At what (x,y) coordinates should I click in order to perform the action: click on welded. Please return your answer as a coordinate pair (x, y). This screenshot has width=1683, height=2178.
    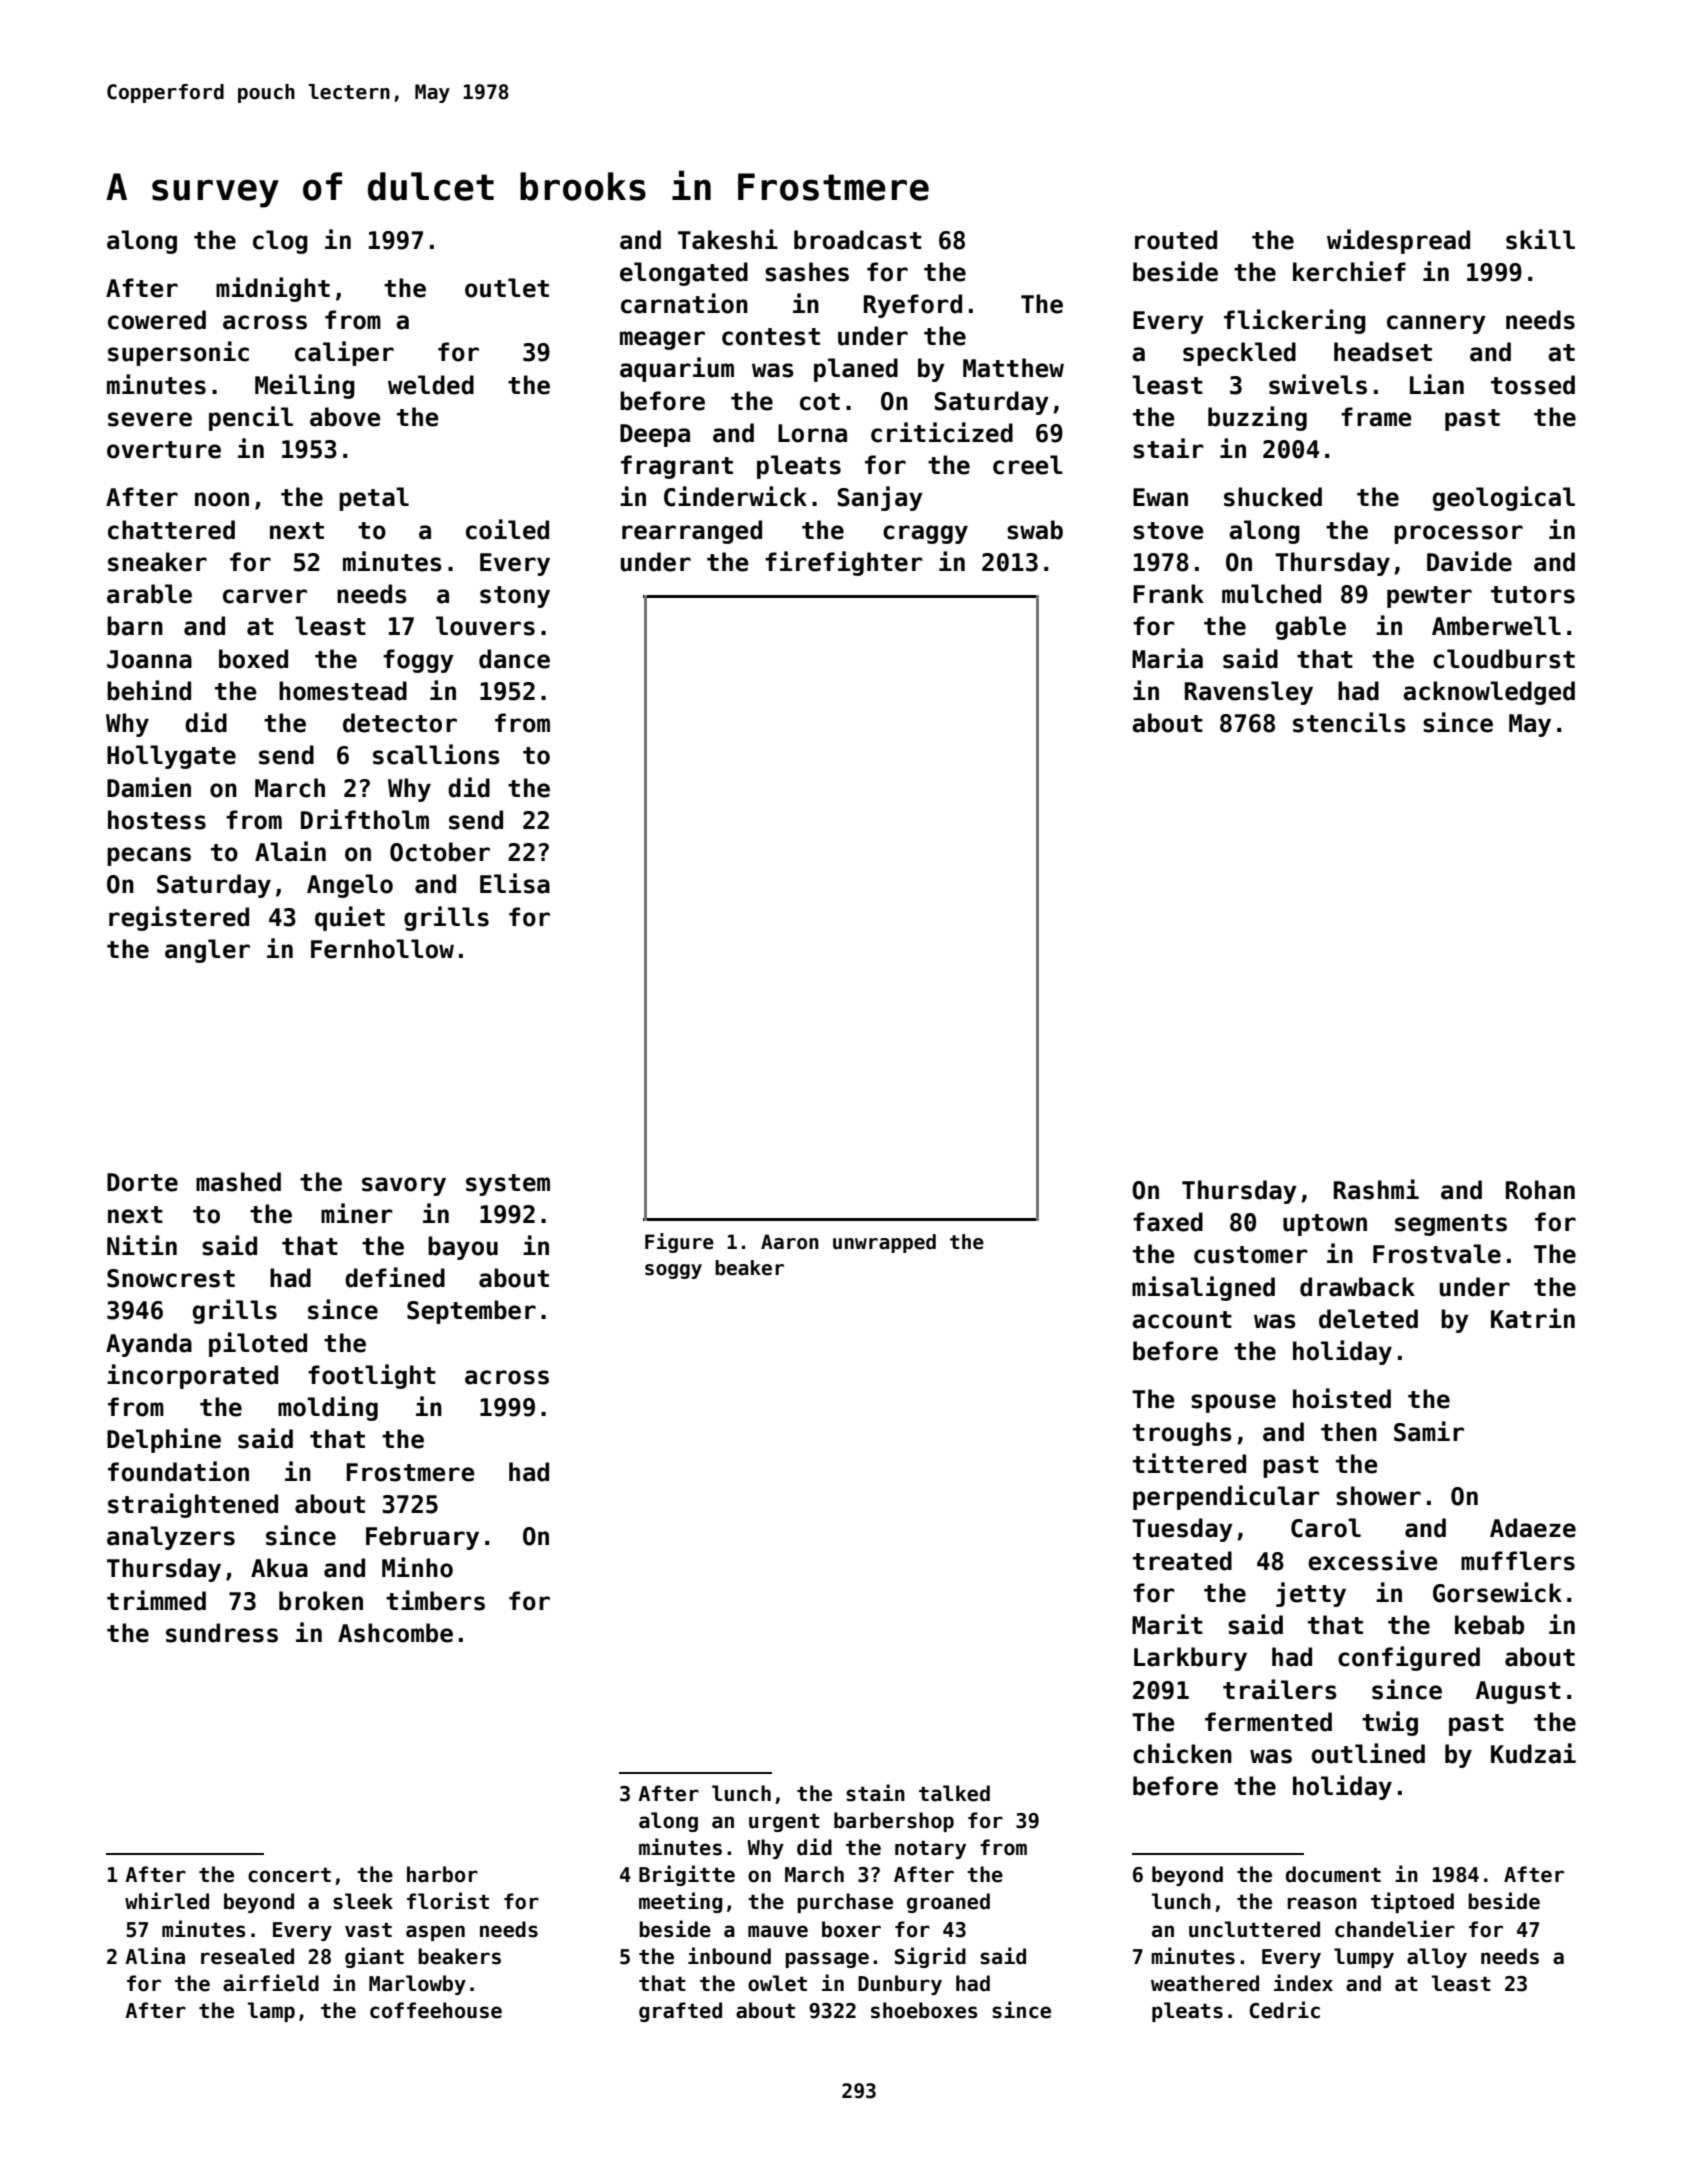
    Looking at the image, I should click on (431, 385).
